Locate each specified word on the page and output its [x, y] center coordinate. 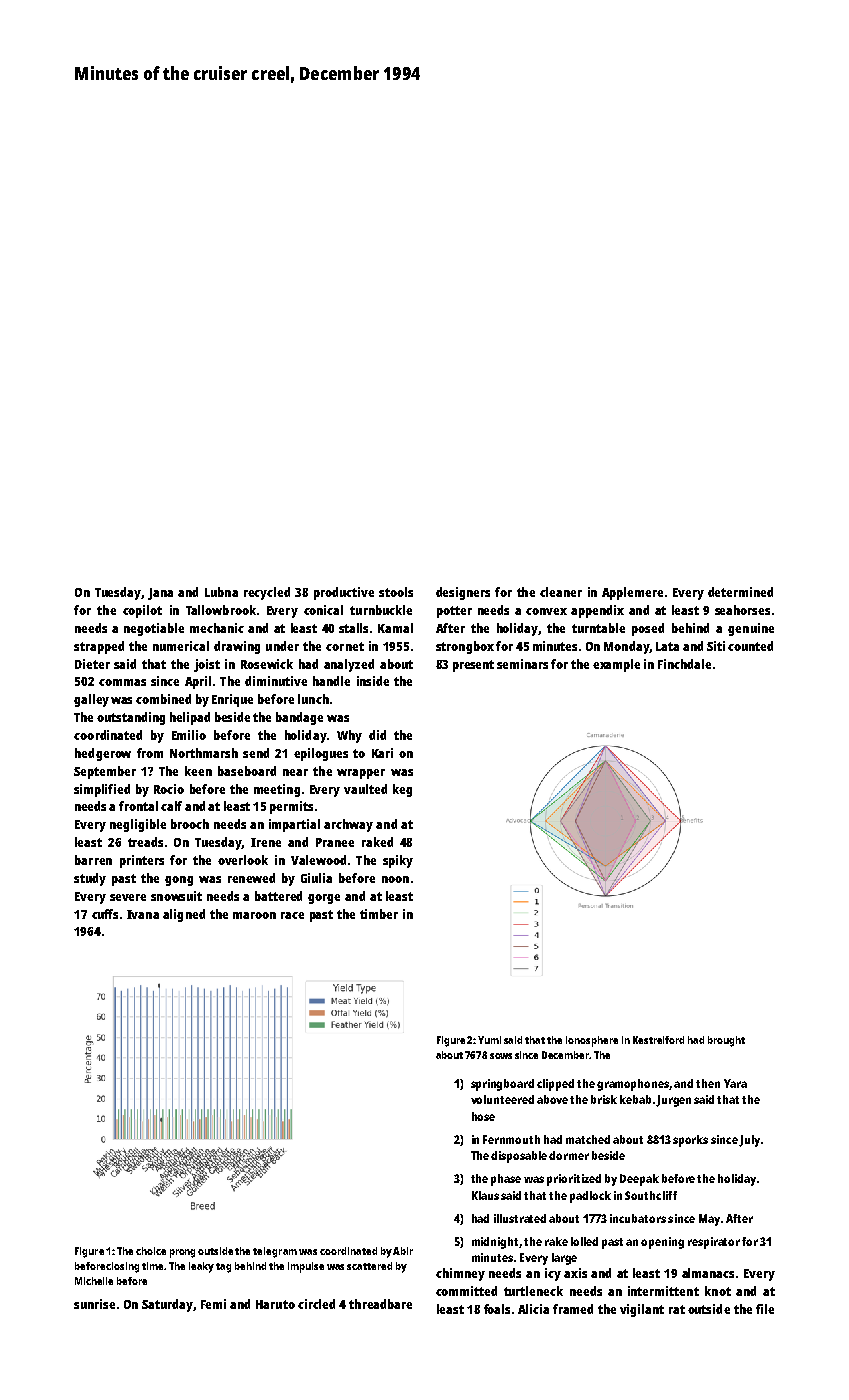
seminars [522, 664]
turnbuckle [381, 610]
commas [122, 682]
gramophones [633, 1085]
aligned [184, 915]
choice [151, 1251]
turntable [598, 628]
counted [750, 646]
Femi [213, 1304]
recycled [267, 593]
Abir [403, 1251]
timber [379, 914]
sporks [690, 1141]
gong [179, 881]
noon [395, 879]
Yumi [489, 1040]
